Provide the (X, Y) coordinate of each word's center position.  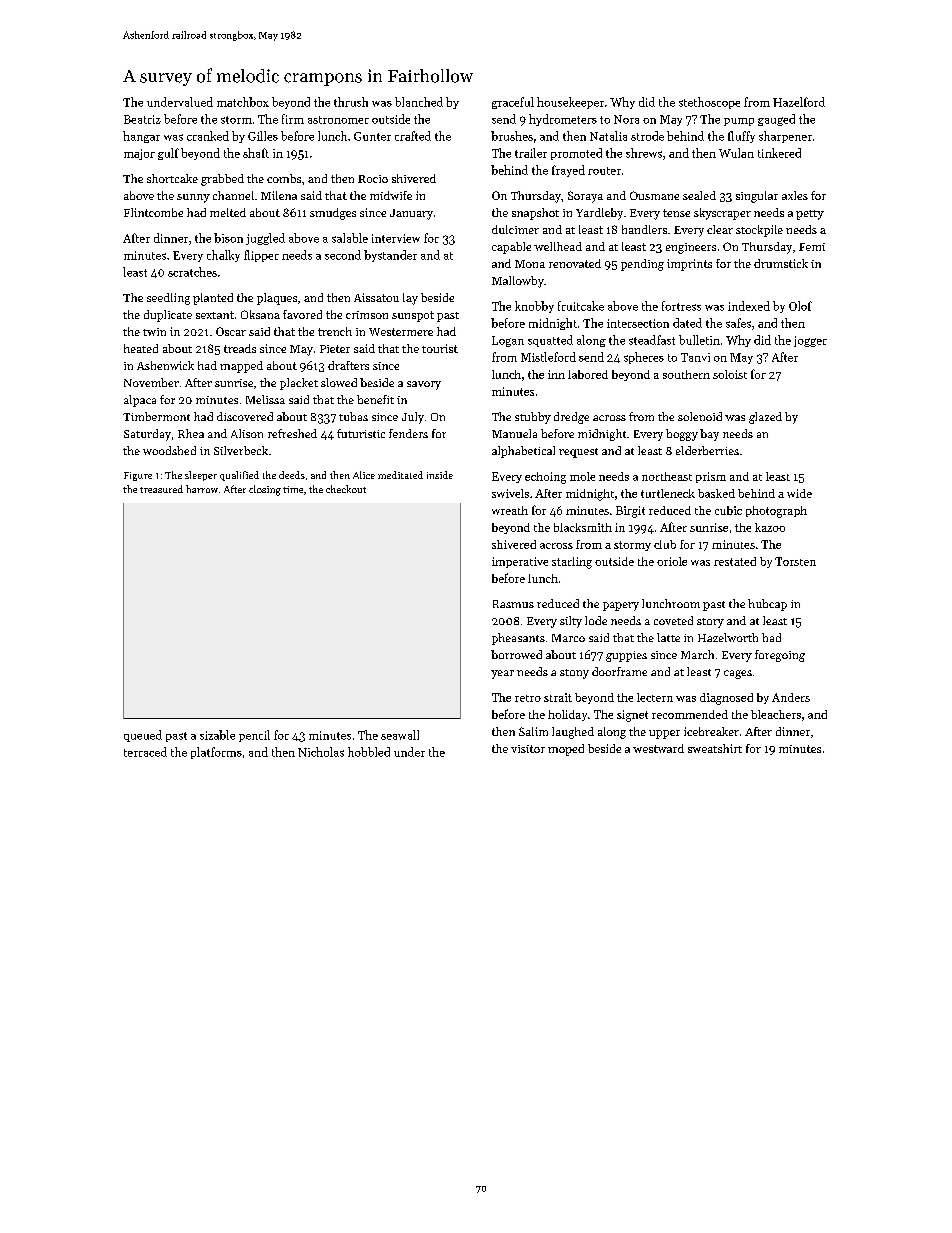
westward (658, 748)
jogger (810, 341)
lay (410, 299)
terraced (145, 752)
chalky (223, 256)
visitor (528, 749)
